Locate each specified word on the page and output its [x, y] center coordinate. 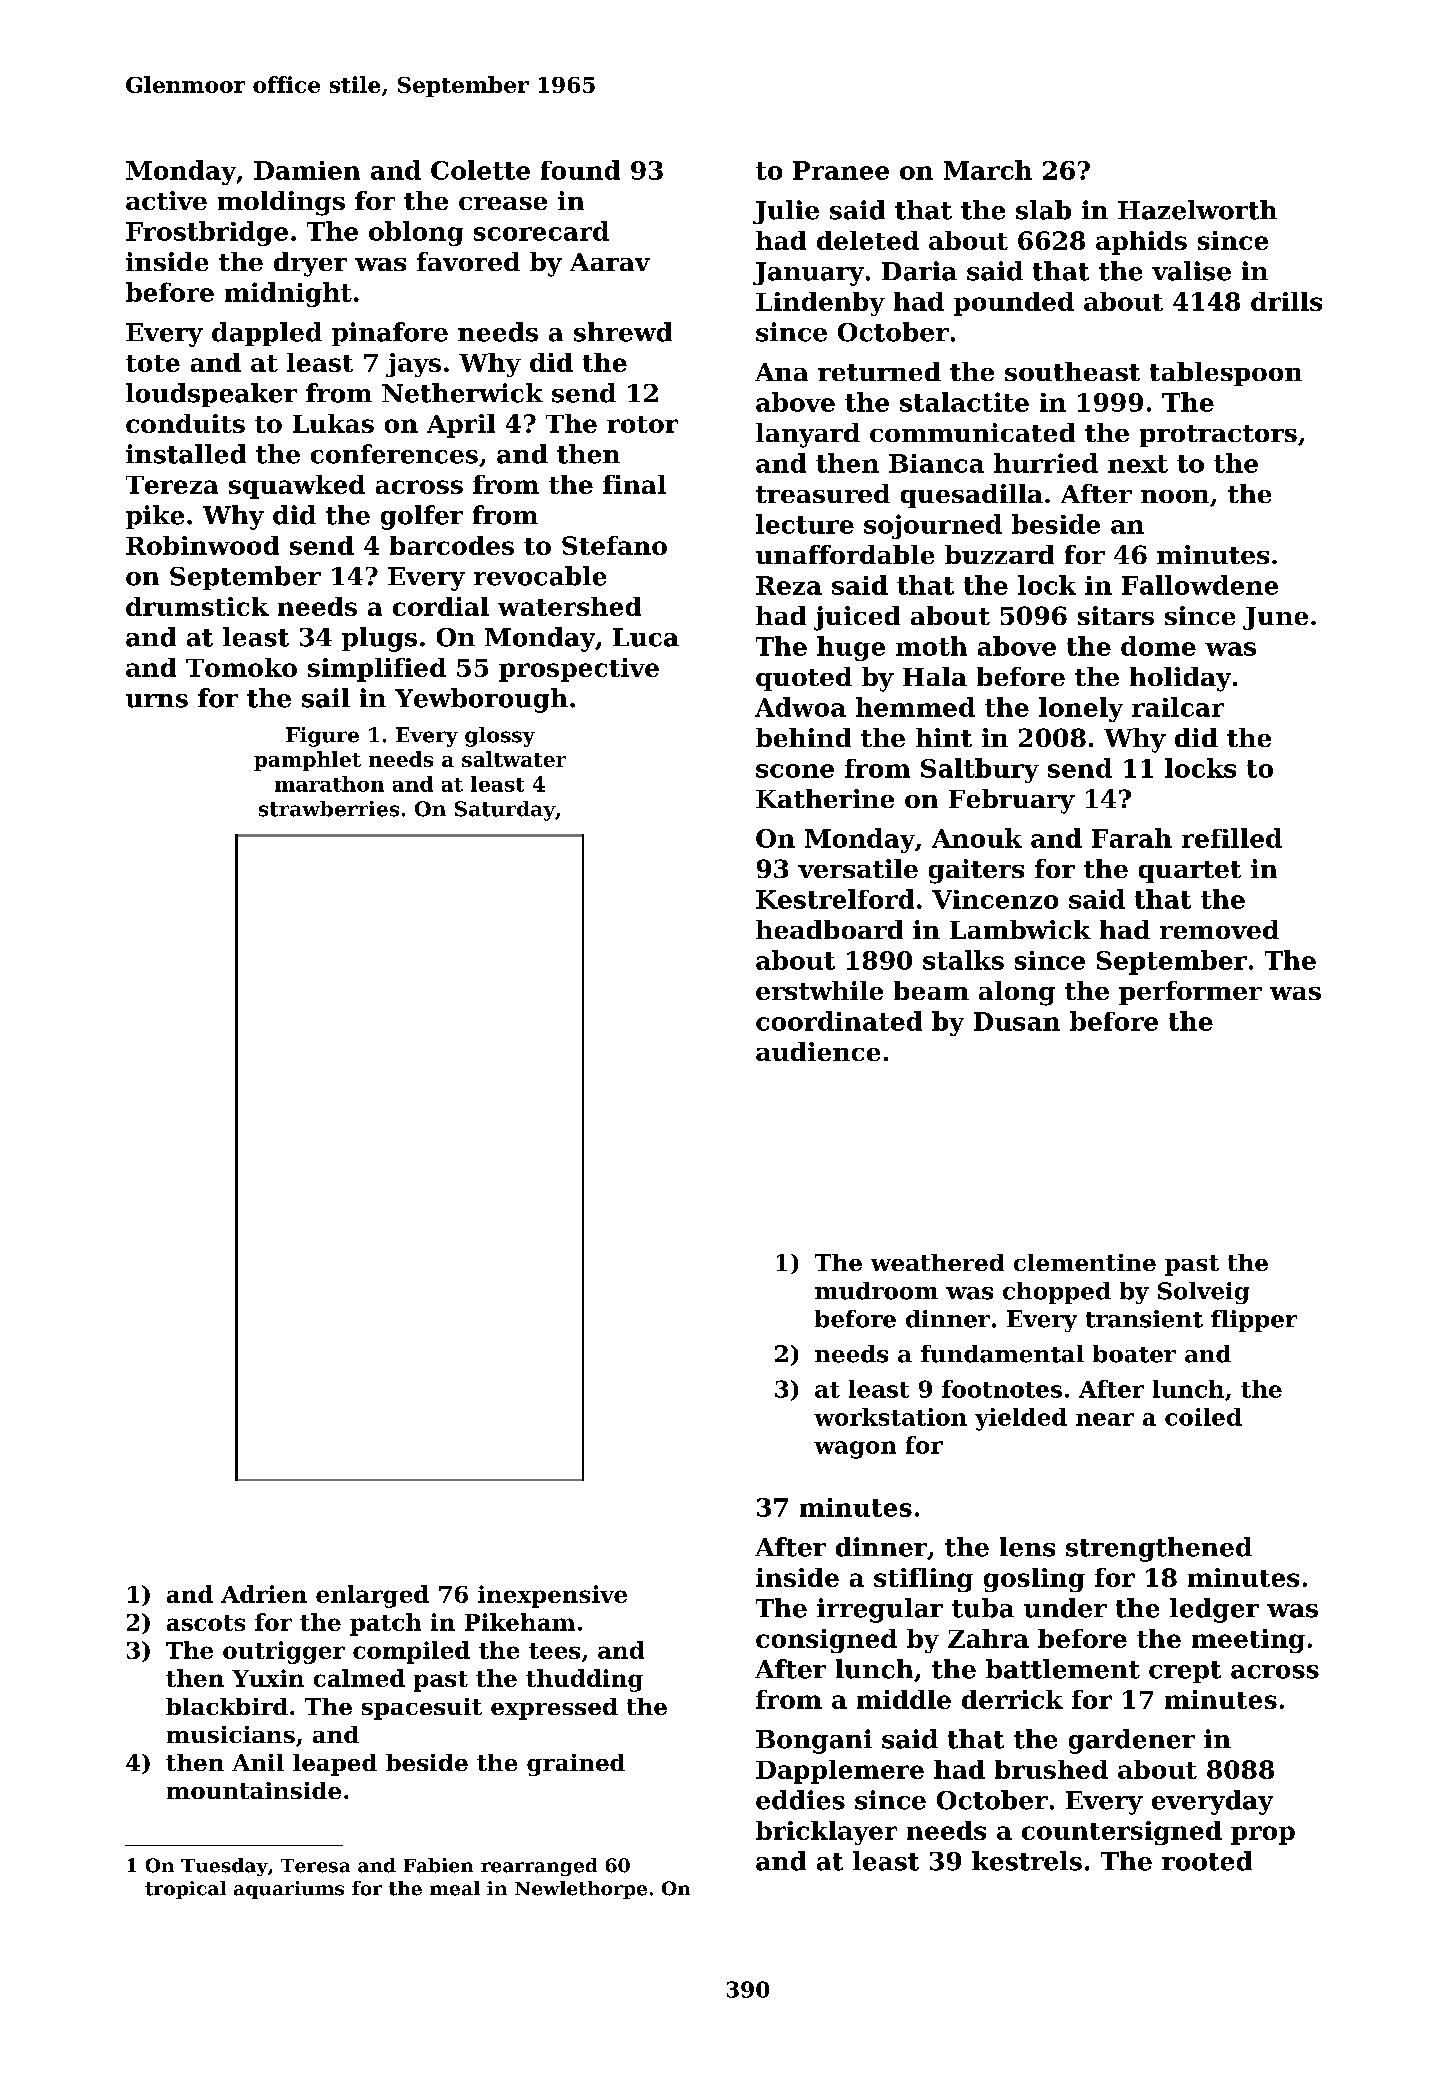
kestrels [1027, 1861]
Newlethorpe [581, 1890]
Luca [646, 637]
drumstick [197, 606]
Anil [258, 1762]
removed [1219, 929]
